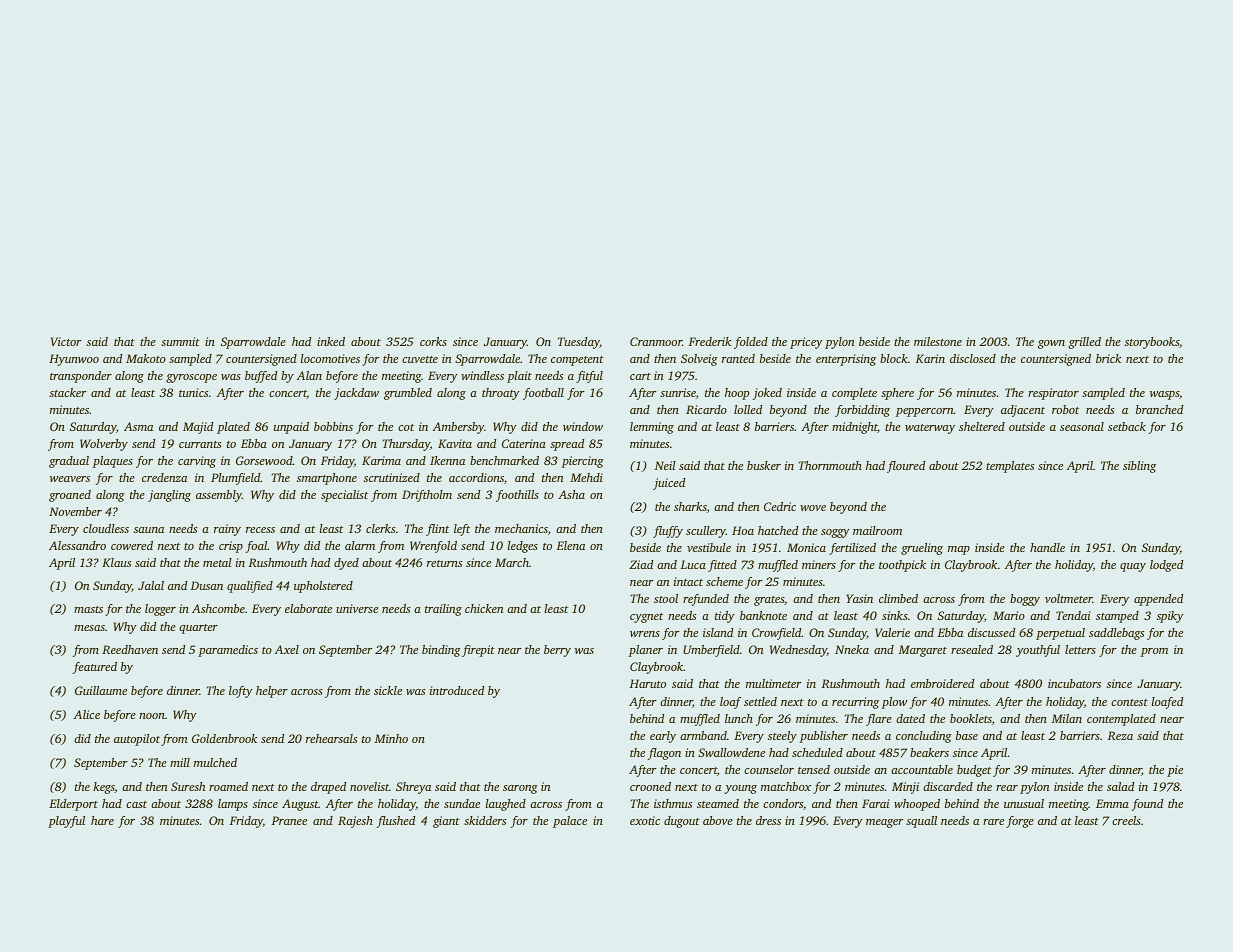 The width and height of the image is (1233, 952). What do you see at coordinates (656, 341) in the image?
I see `Cranmoor` at bounding box center [656, 341].
